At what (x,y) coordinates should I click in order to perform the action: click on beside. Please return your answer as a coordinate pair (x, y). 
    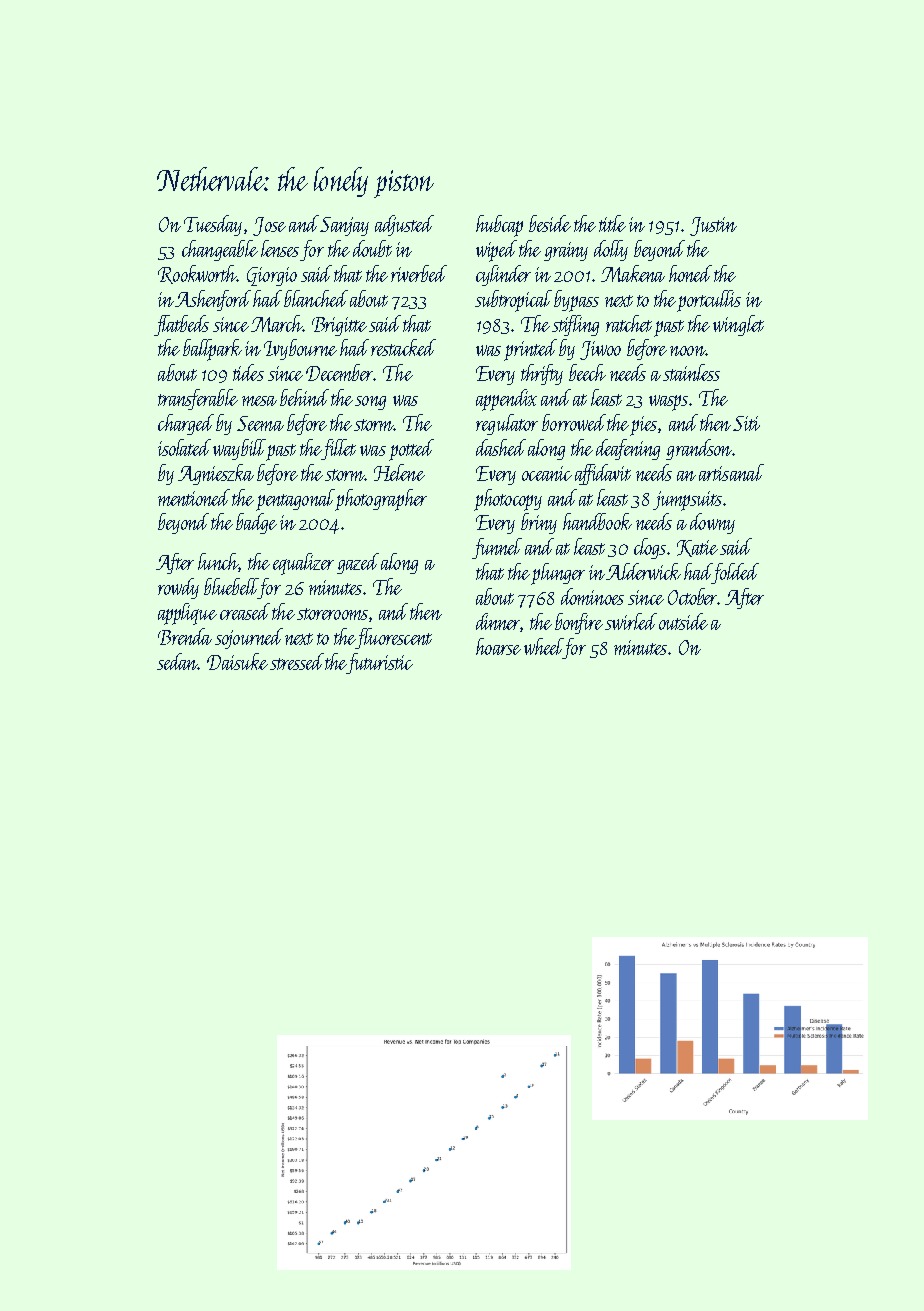
    Looking at the image, I should click on (550, 223).
